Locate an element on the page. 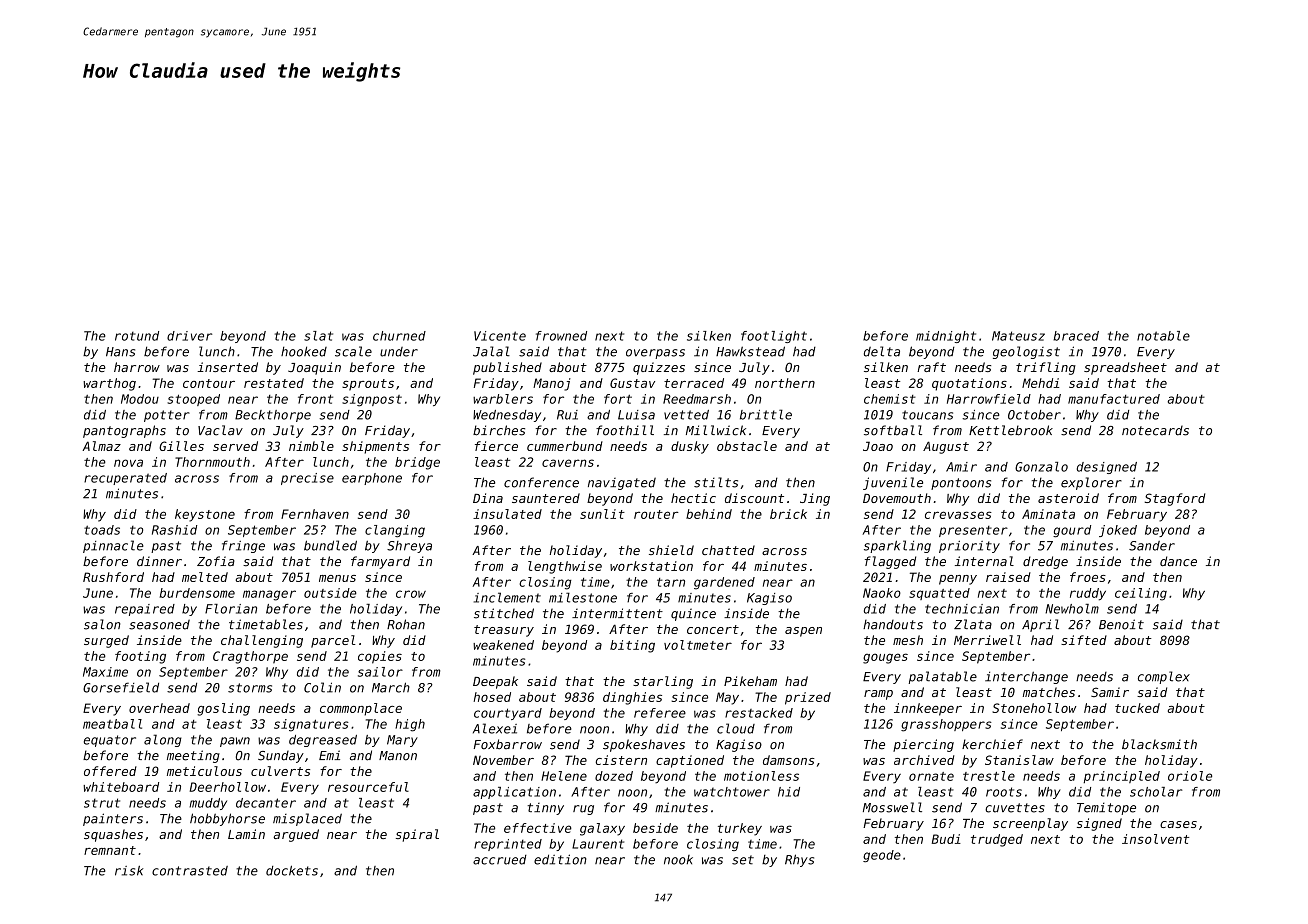 Image resolution: width=1308 pixels, height=924 pixels. contrasted is located at coordinates (190, 871).
